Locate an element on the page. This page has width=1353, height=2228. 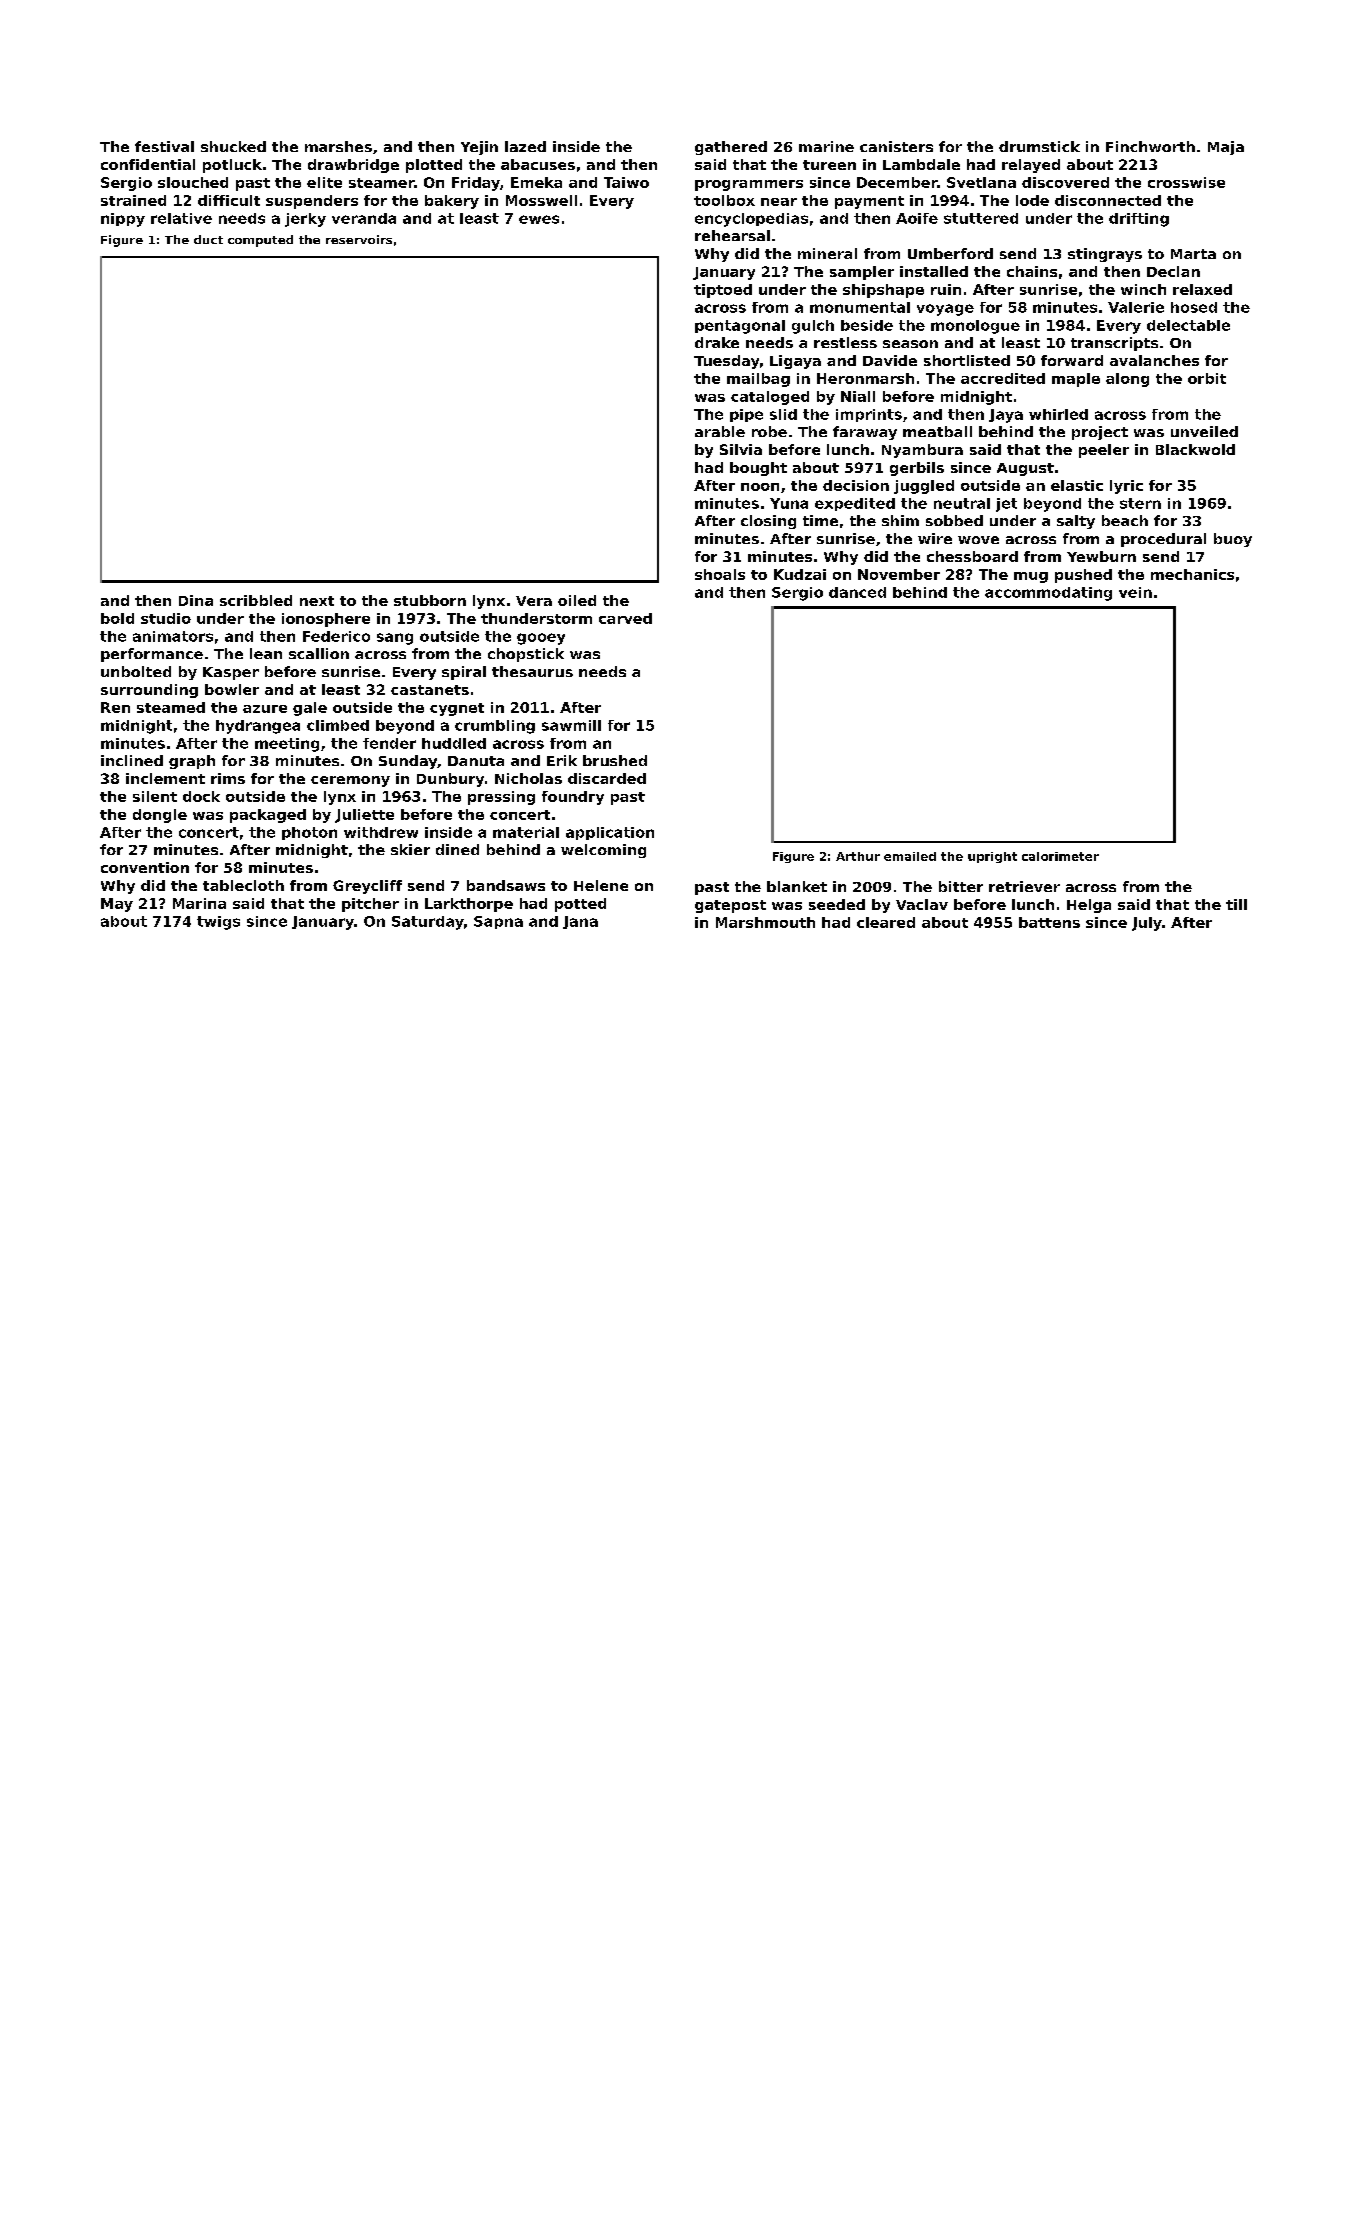
lazed is located at coordinates (525, 146).
